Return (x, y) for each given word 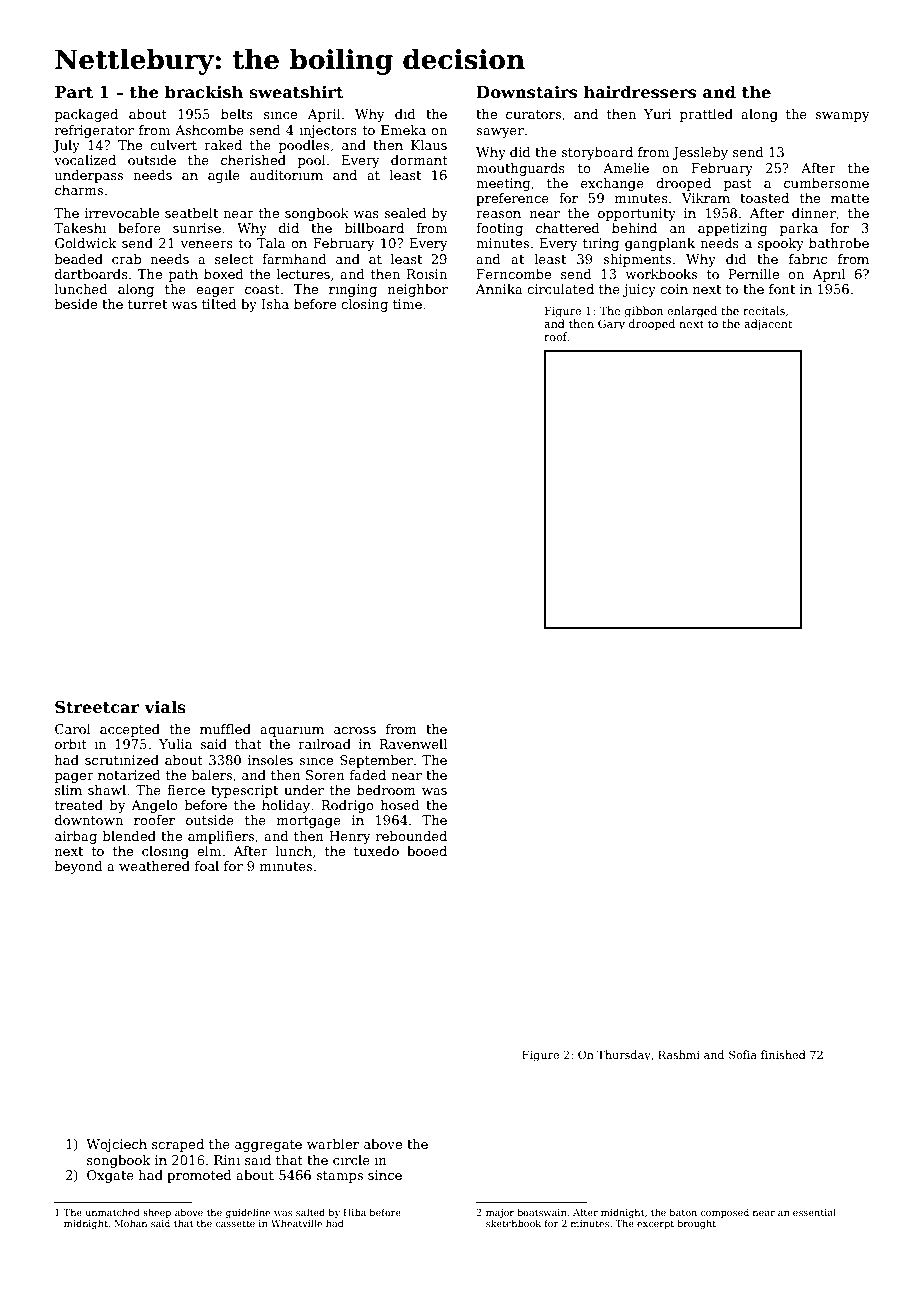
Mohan (131, 1223)
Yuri (658, 114)
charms (79, 190)
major (500, 1213)
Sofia (743, 1054)
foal (207, 866)
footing (499, 229)
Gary (611, 325)
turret (147, 304)
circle (351, 1160)
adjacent (768, 325)
